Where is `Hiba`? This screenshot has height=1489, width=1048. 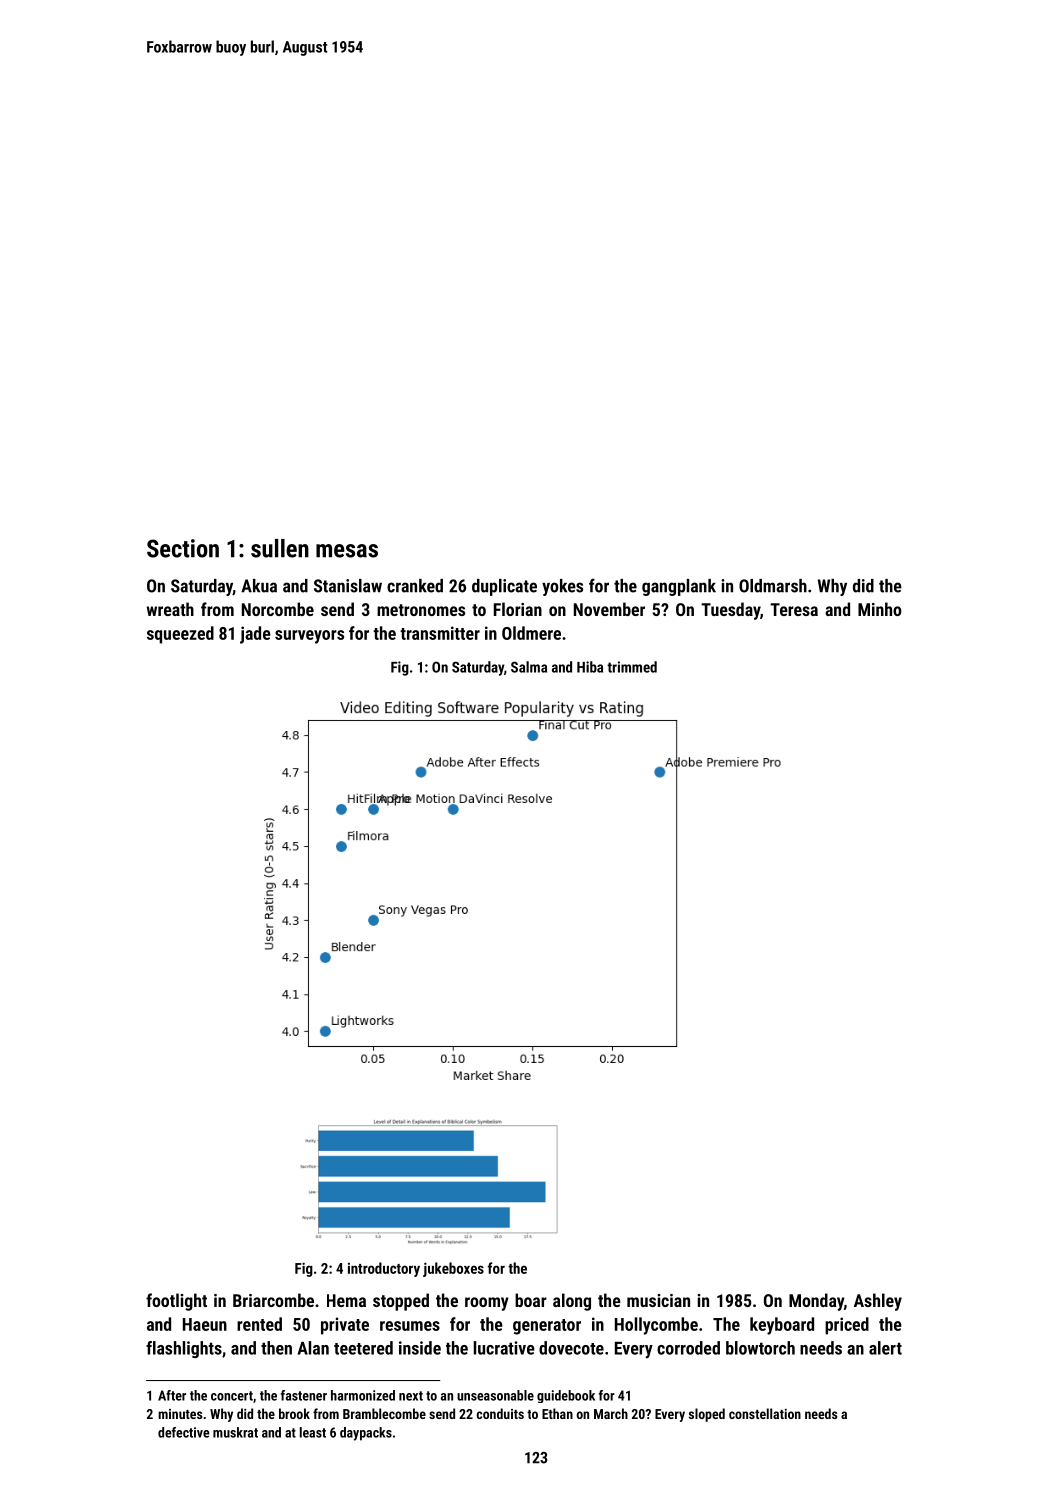 Hiba is located at coordinates (590, 667).
